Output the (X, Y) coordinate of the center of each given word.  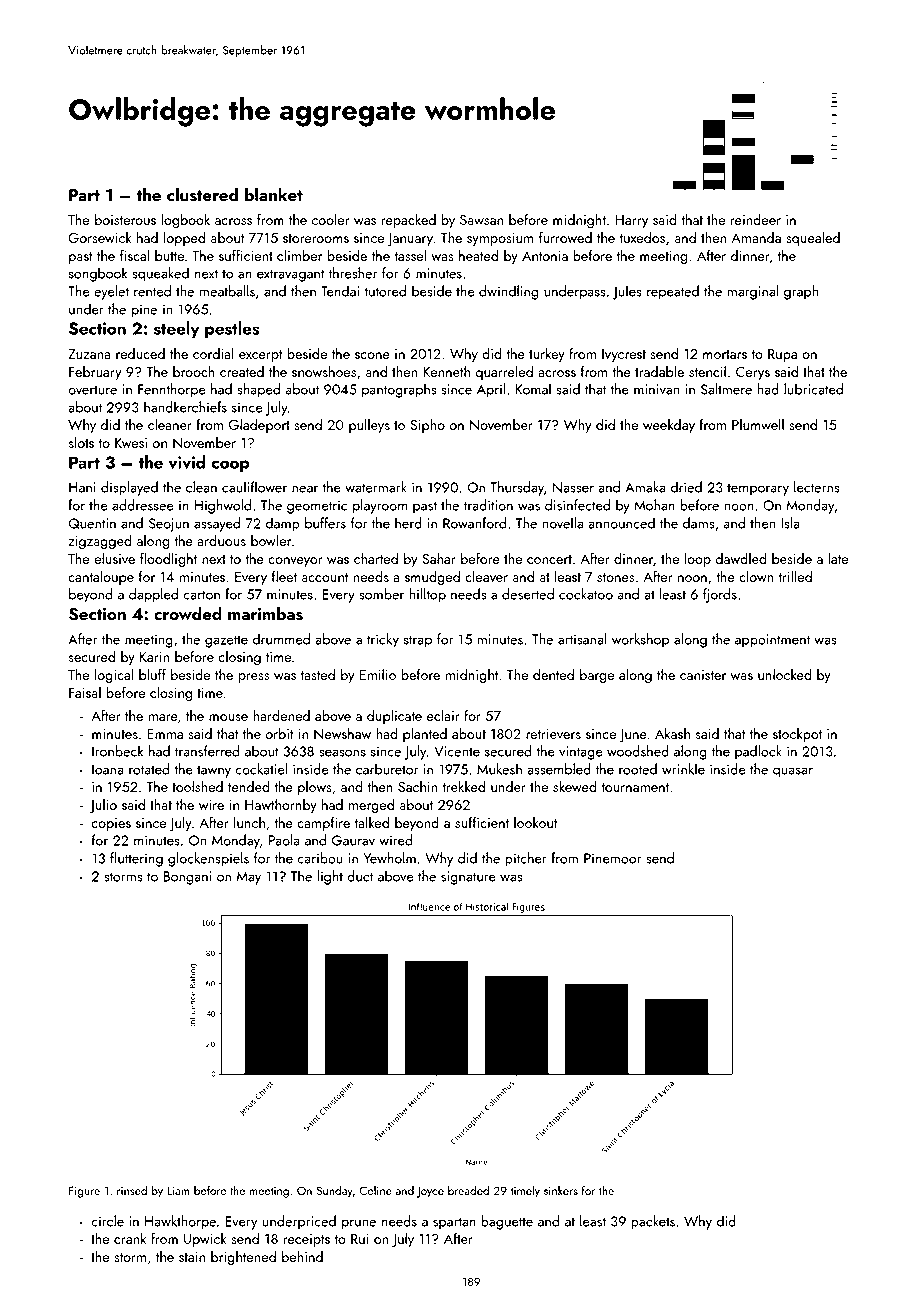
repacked (409, 221)
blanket (274, 194)
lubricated (813, 389)
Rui (360, 1239)
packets (653, 1222)
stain (192, 1257)
